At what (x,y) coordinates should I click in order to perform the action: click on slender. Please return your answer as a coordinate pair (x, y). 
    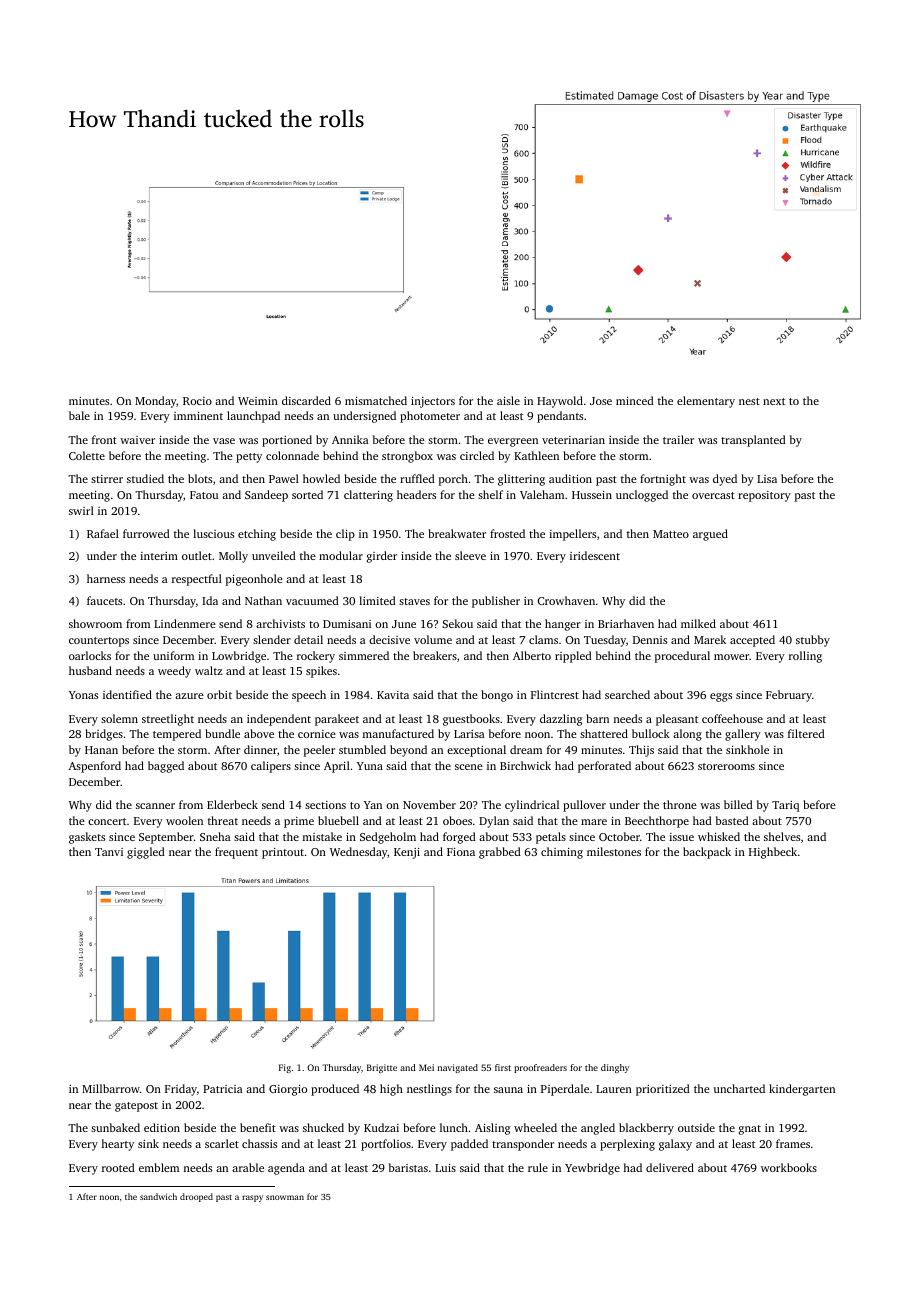
    Looking at the image, I should click on (272, 639).
